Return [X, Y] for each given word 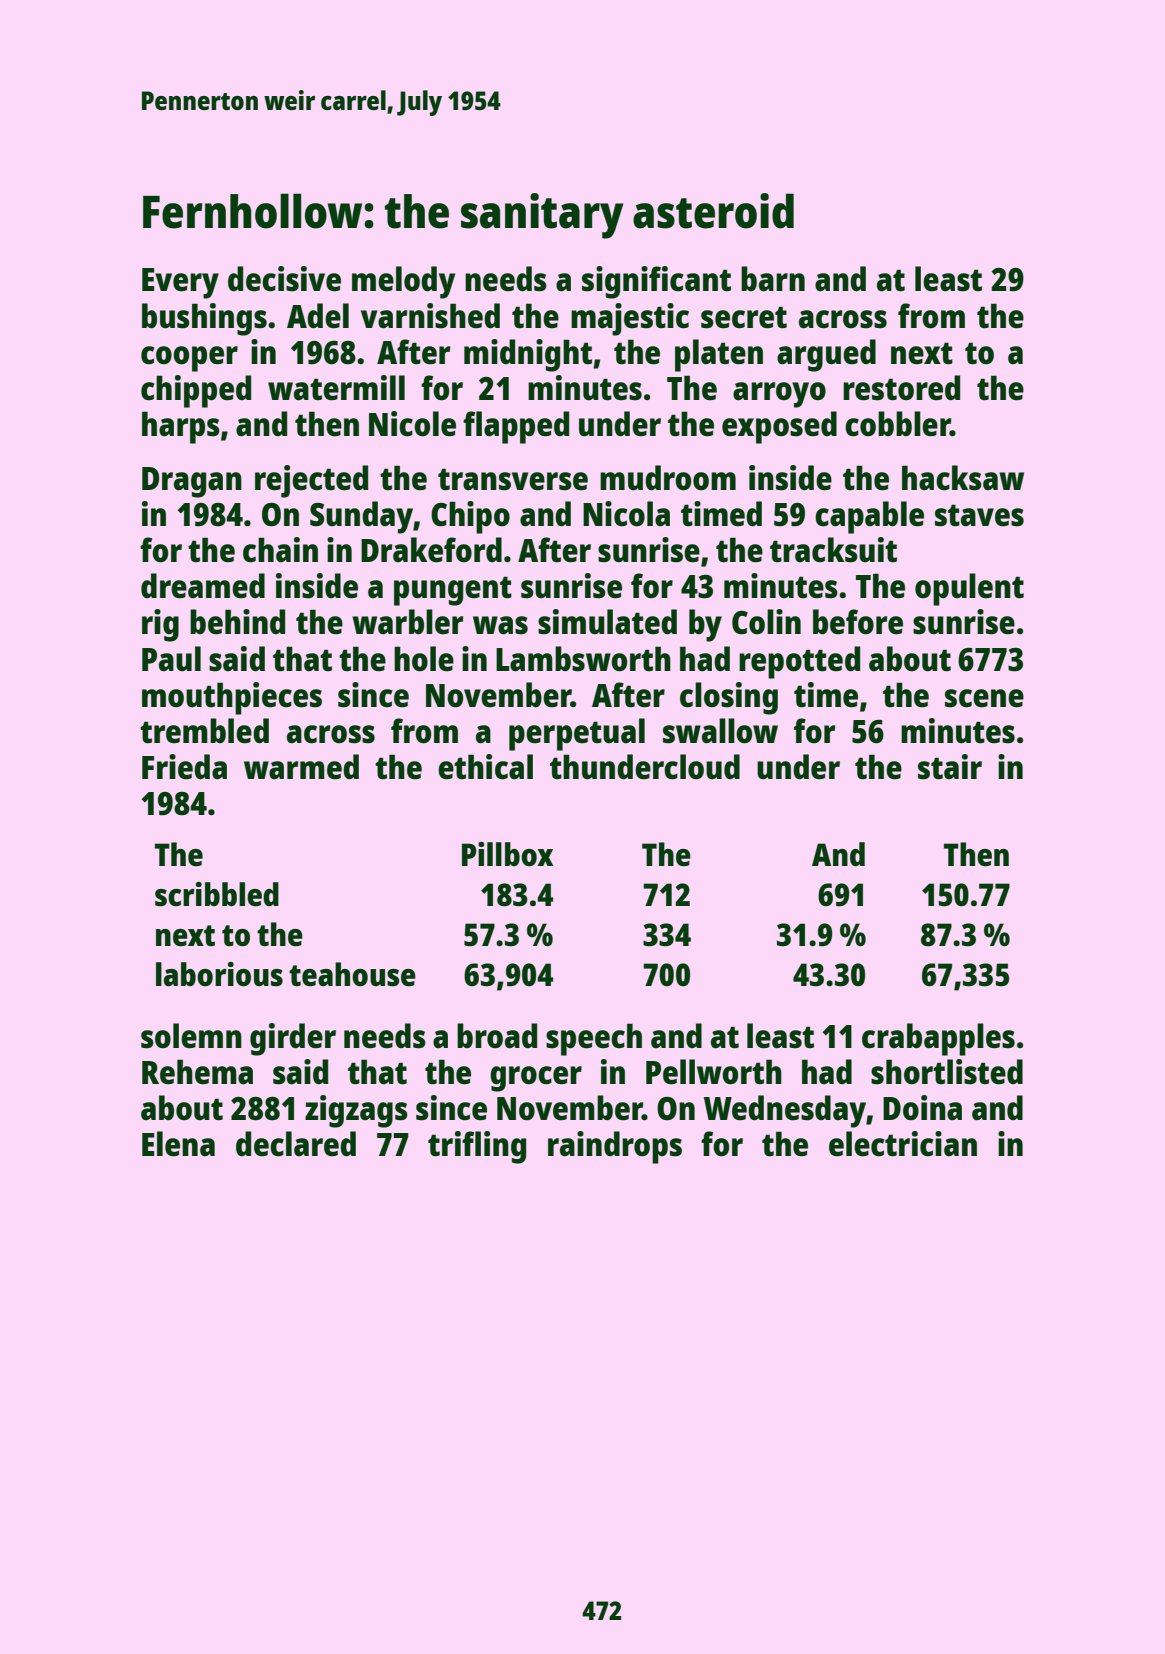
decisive [284, 279]
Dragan [192, 482]
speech [594, 1039]
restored [901, 388]
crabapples [938, 1039]
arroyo [779, 395]
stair [950, 767]
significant [656, 282]
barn [773, 279]
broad [497, 1036]
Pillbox [507, 854]
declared [296, 1144]
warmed [301, 767]
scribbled [217, 894]
